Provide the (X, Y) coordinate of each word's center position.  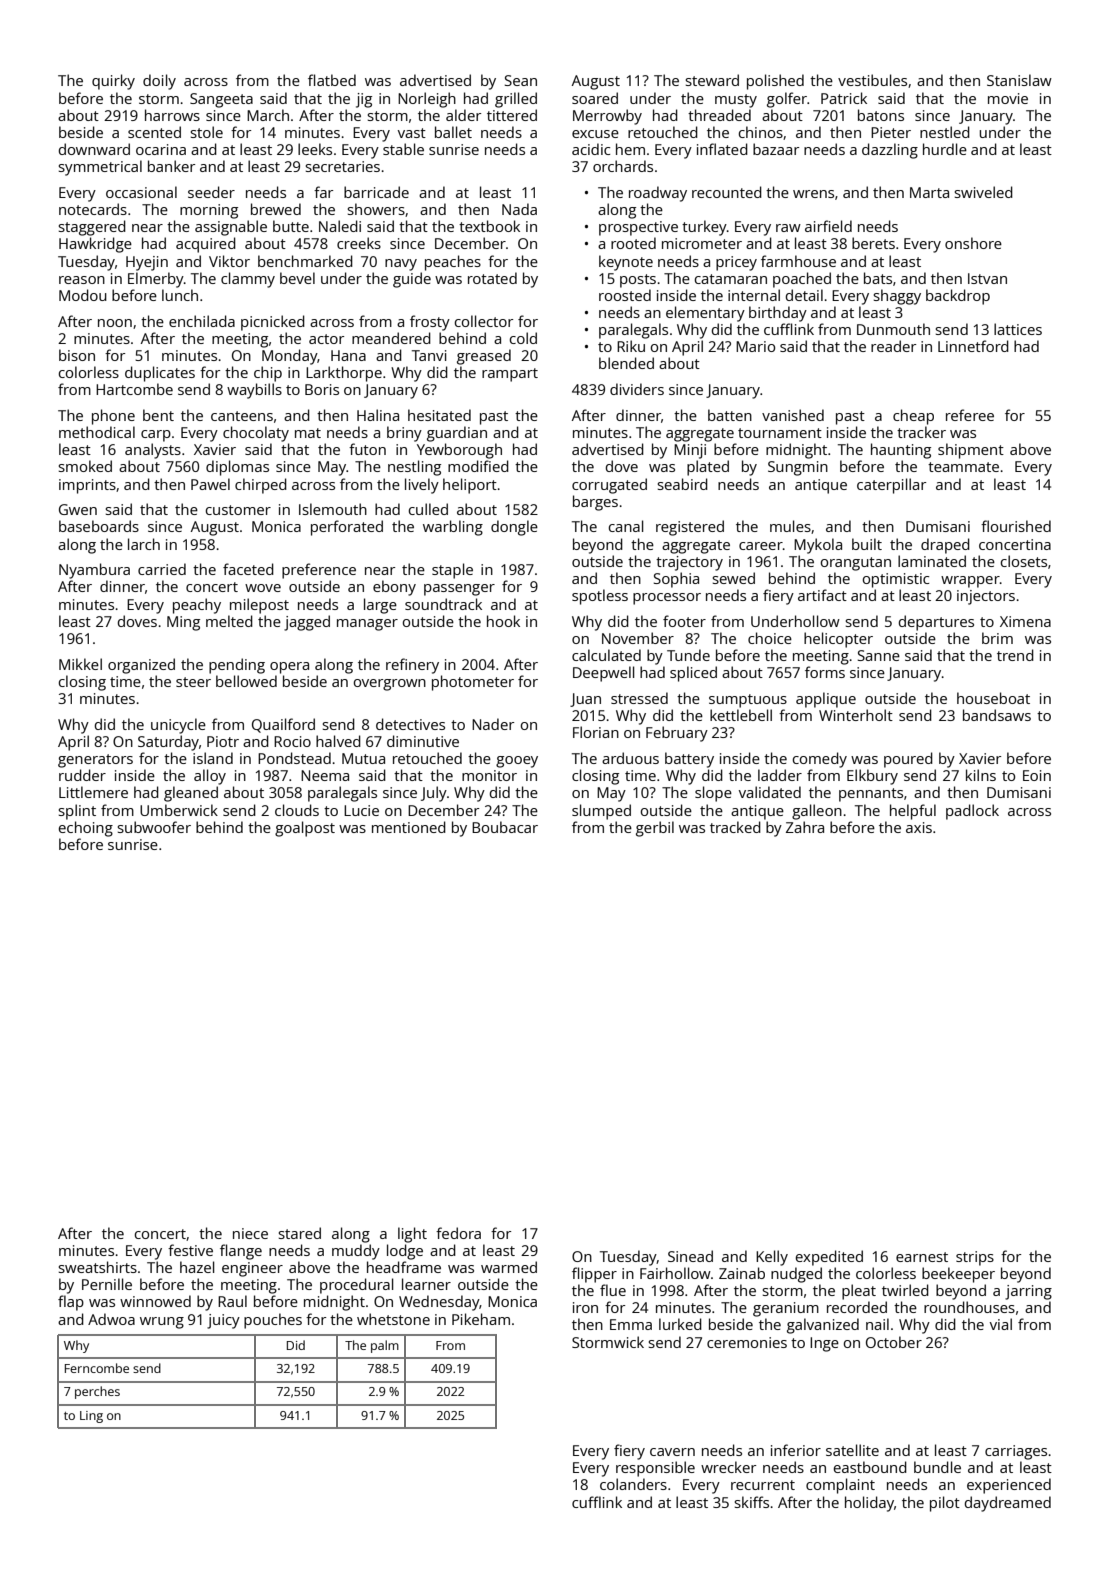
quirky (113, 82)
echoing (86, 829)
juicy (223, 1321)
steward (712, 80)
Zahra (805, 827)
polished (775, 82)
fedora (458, 1233)
